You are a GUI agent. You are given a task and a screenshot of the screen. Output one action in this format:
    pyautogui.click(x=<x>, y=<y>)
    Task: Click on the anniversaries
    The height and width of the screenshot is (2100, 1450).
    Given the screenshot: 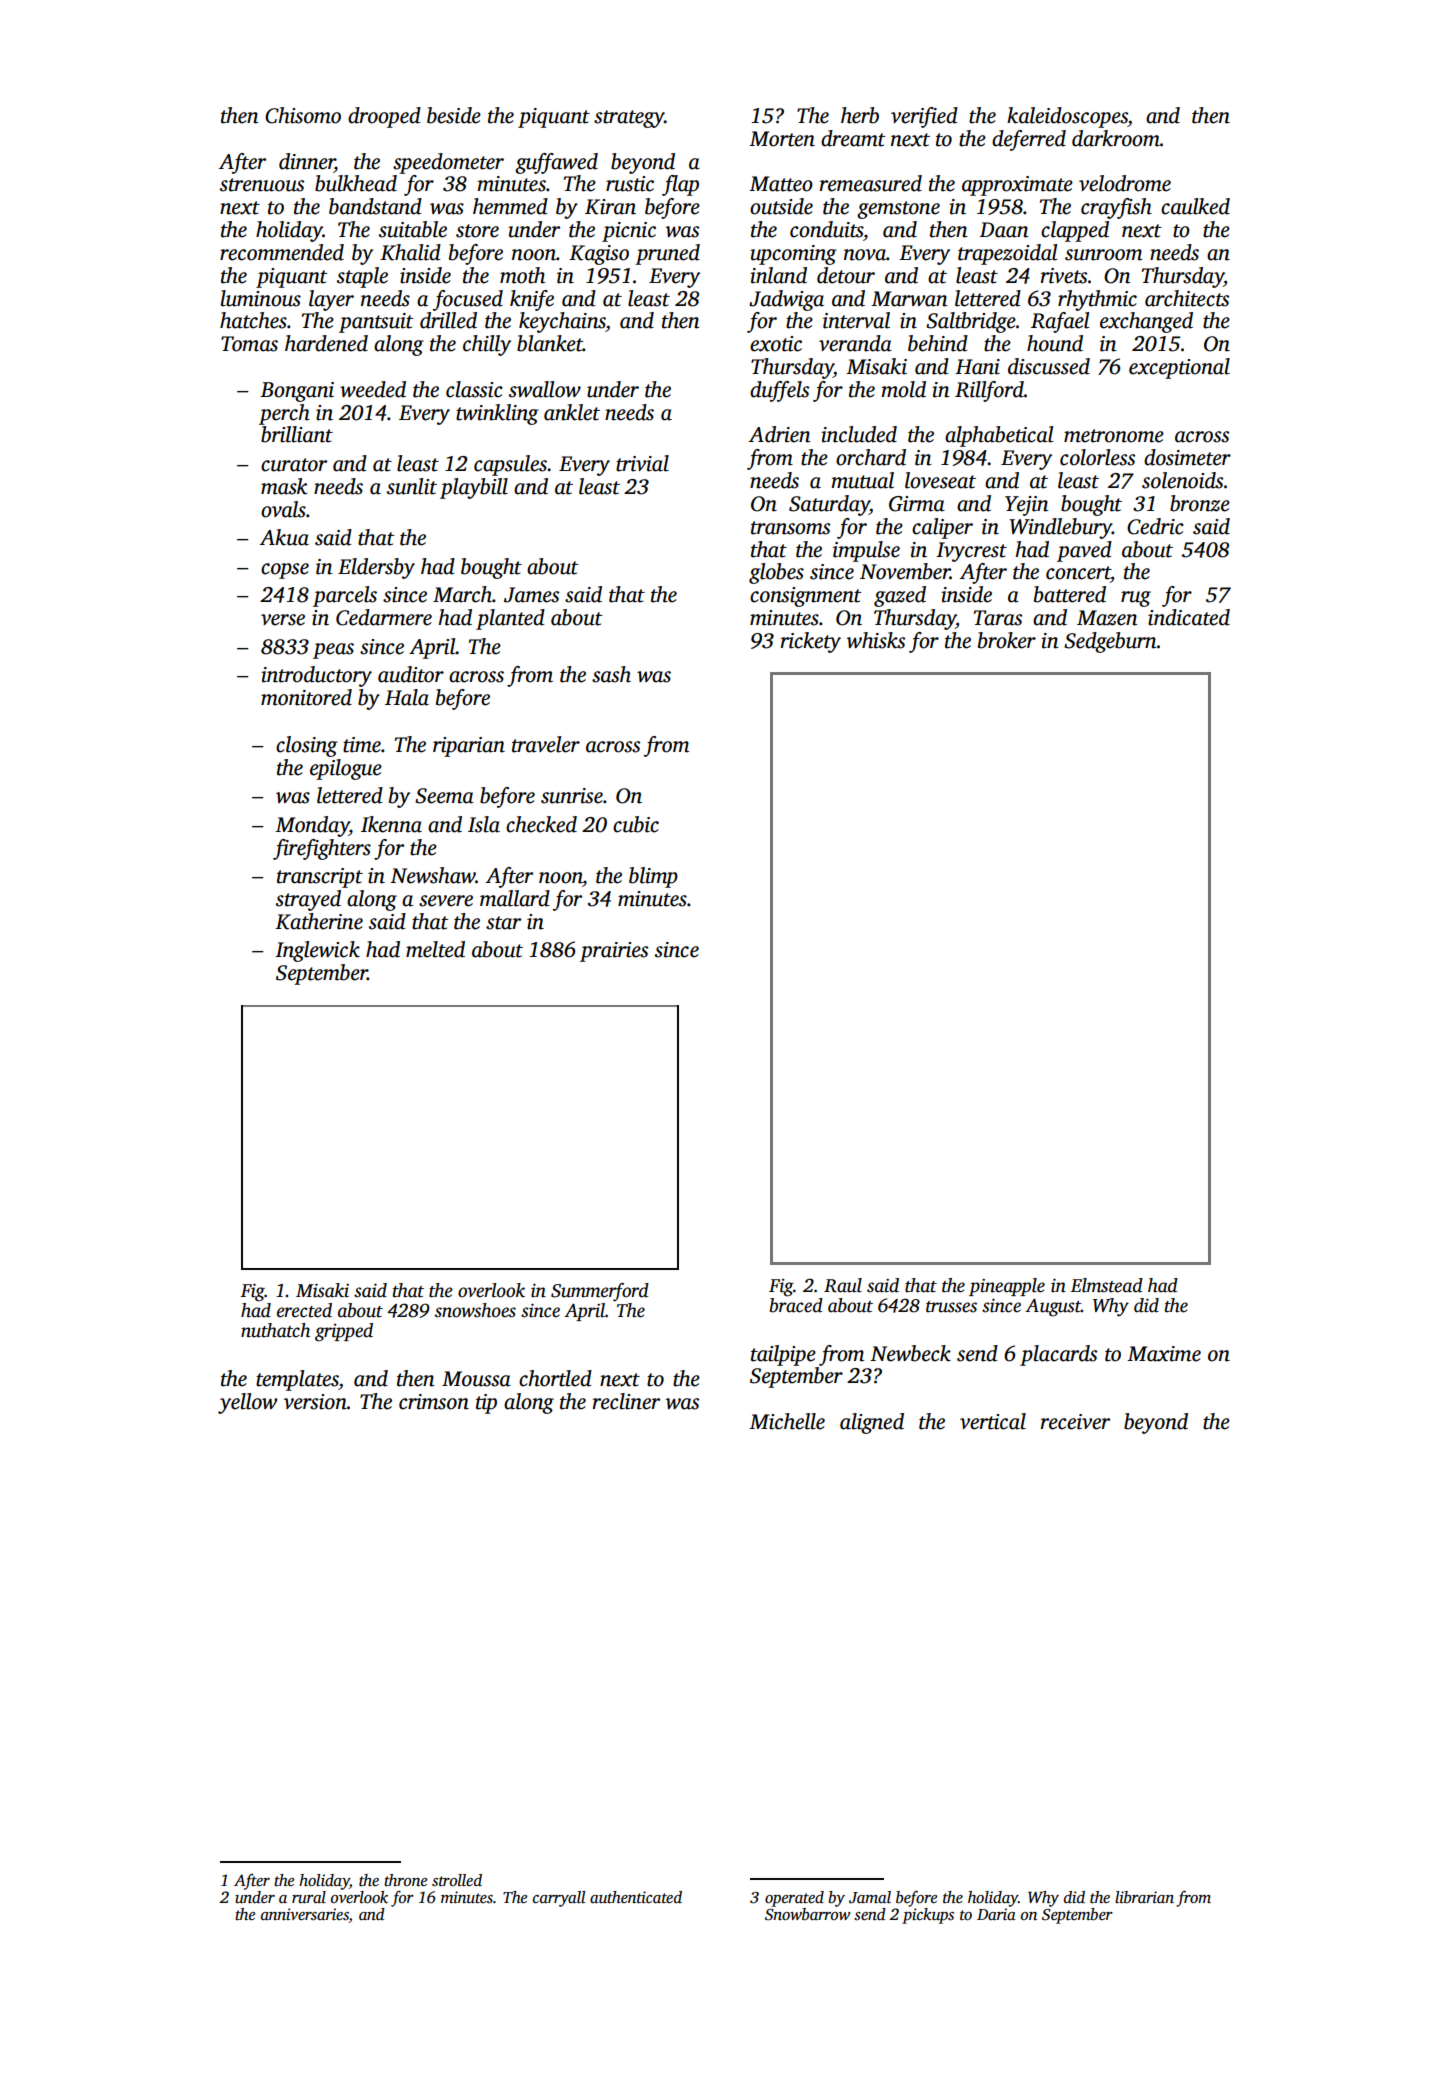 What is the action you would take?
    pyautogui.click(x=305, y=1915)
